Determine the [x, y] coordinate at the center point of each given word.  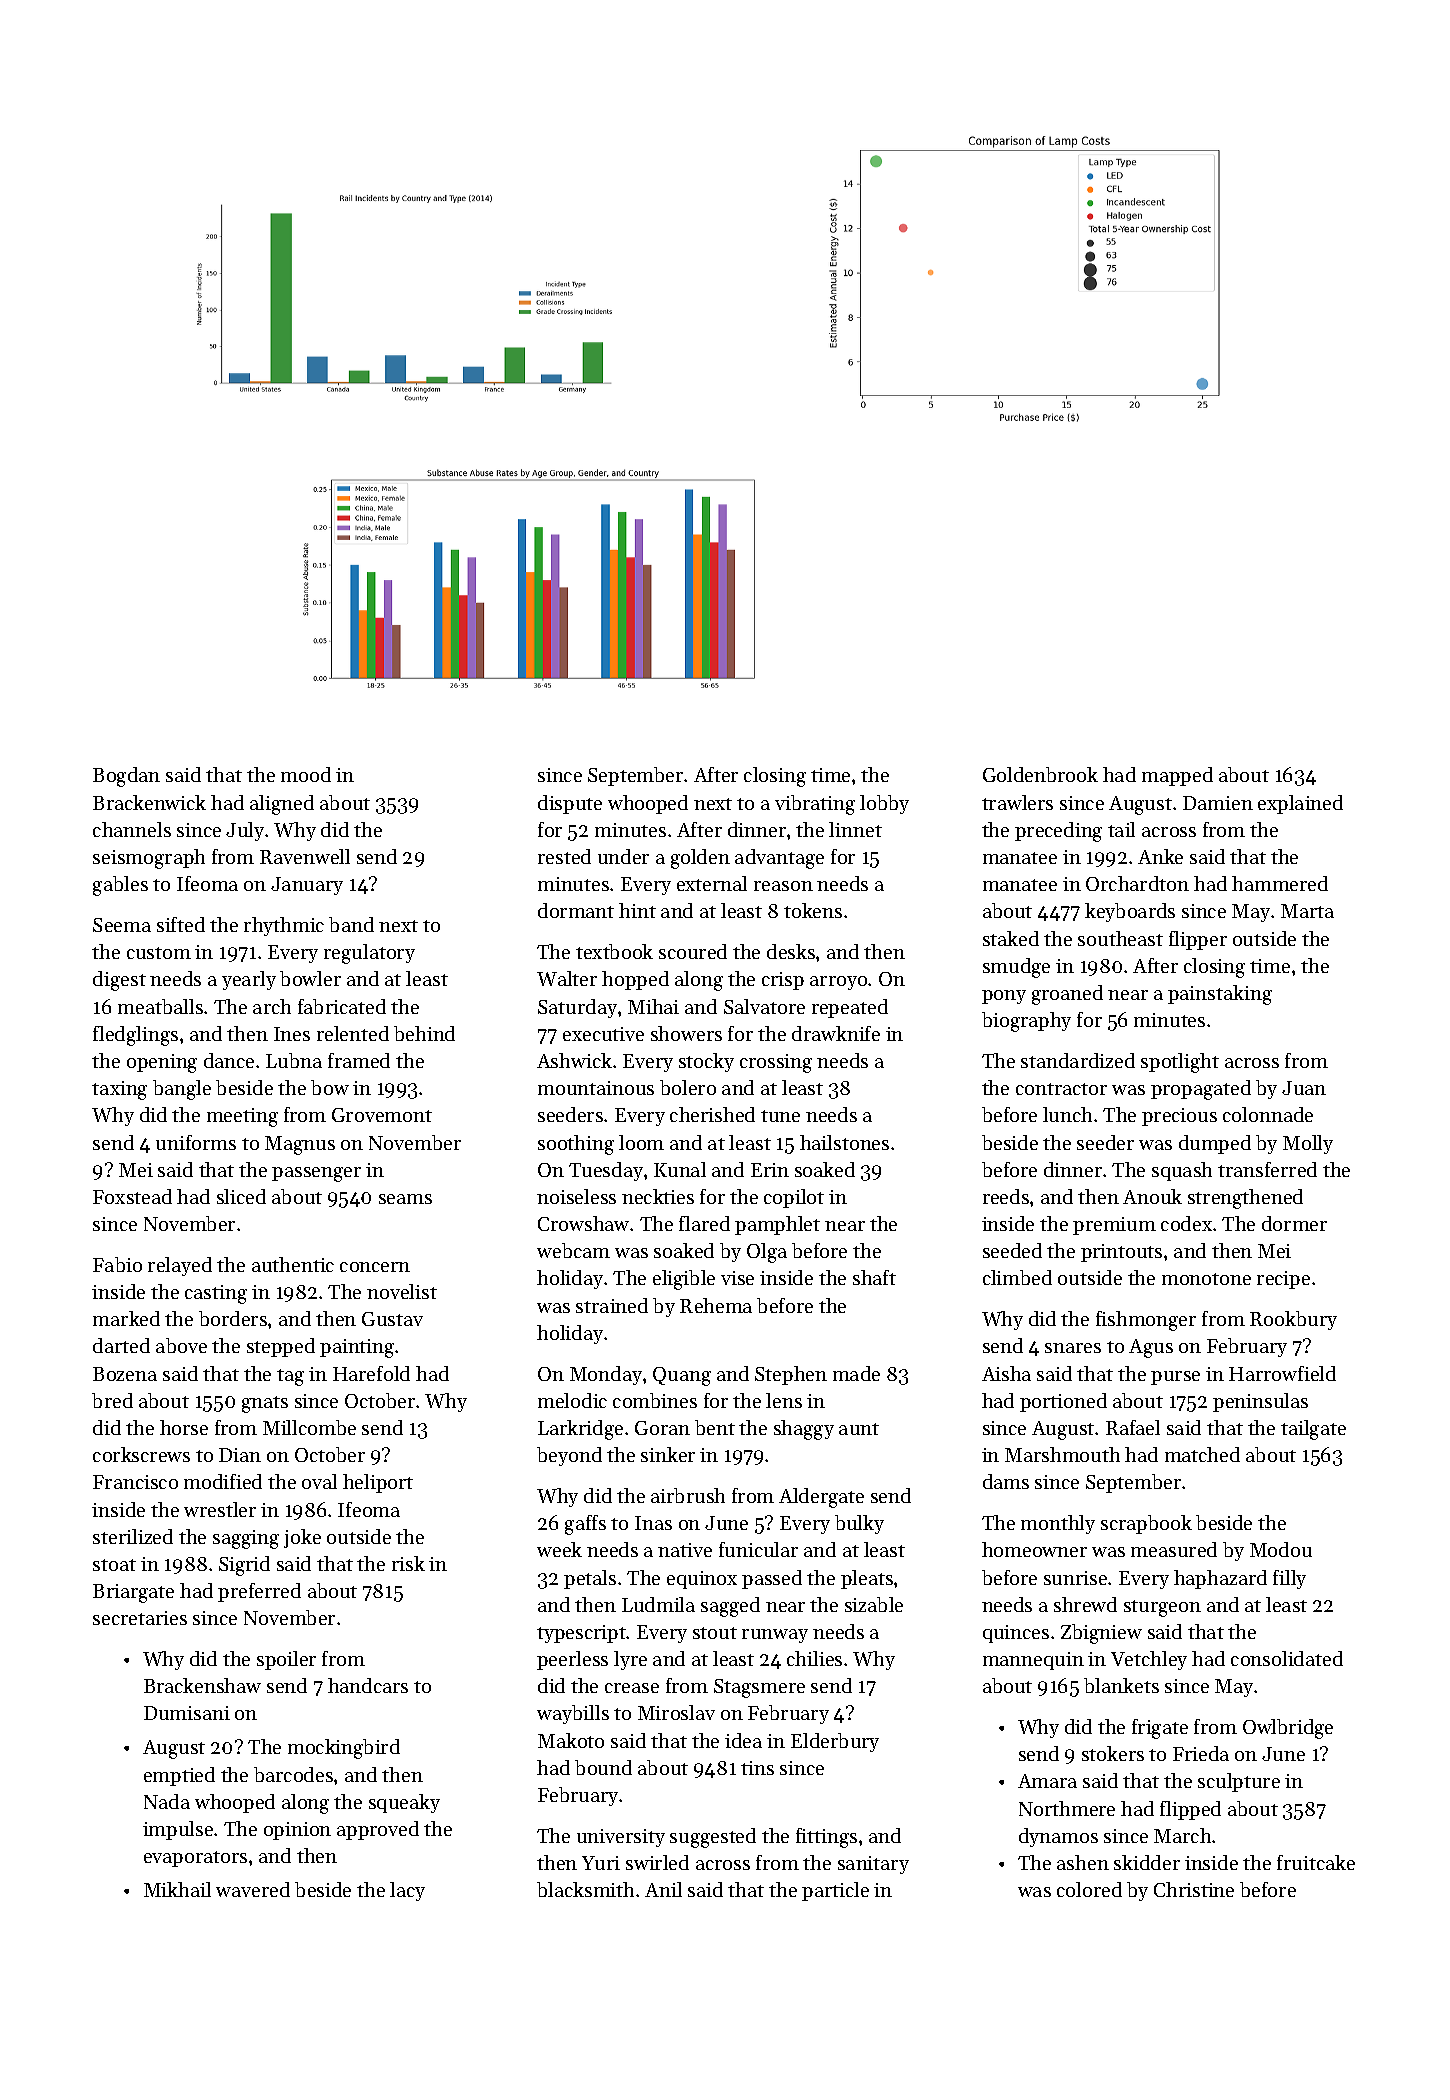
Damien [1218, 803]
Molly [1308, 1144]
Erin [770, 1170]
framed [359, 1060]
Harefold [371, 1373]
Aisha [1006, 1373]
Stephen [791, 1375]
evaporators [195, 1859]
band [351, 924]
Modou [1281, 1549]
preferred [259, 1592]
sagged [730, 1607]
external [712, 883]
